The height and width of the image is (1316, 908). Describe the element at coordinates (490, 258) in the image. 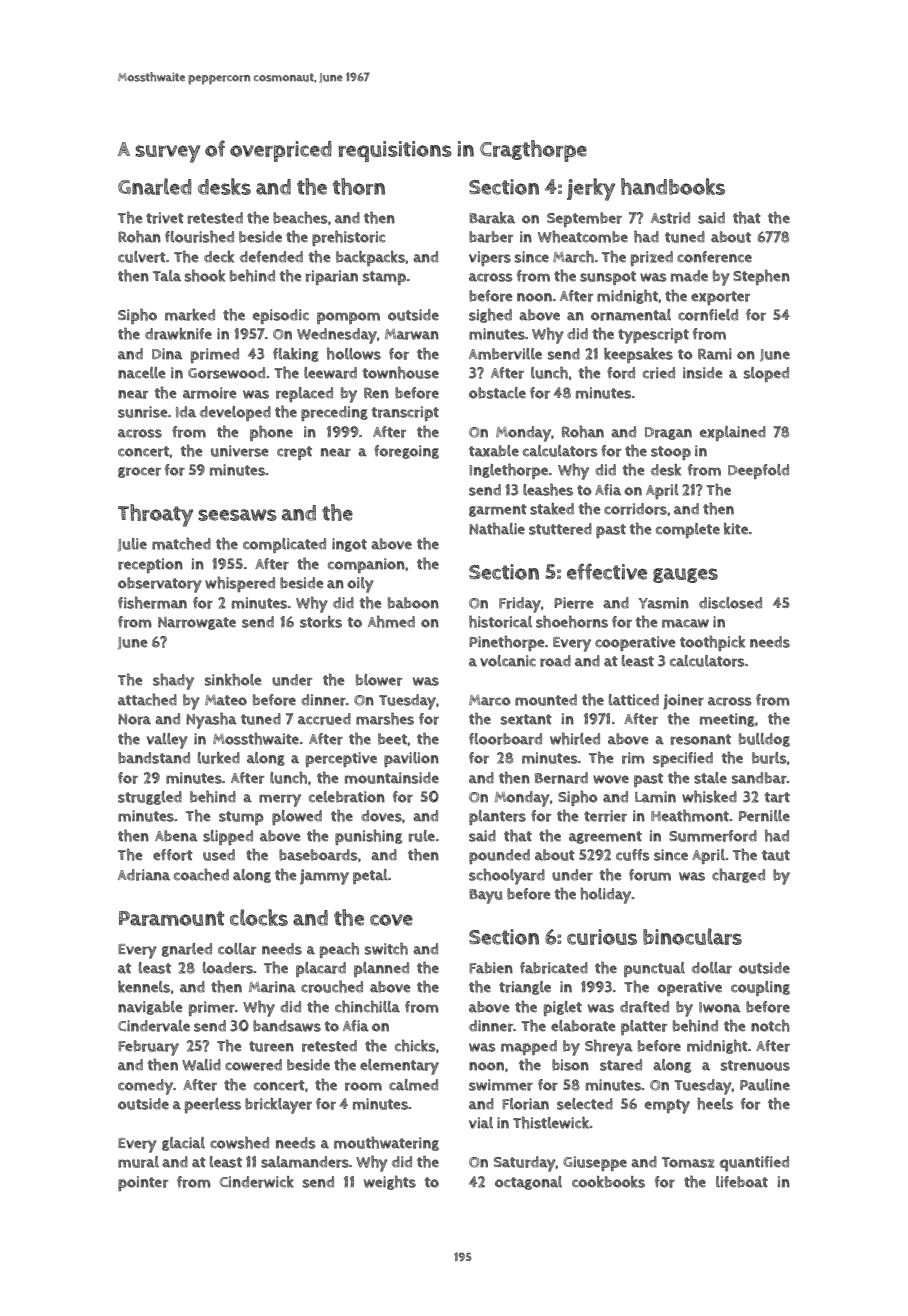

I see `vipers` at that location.
